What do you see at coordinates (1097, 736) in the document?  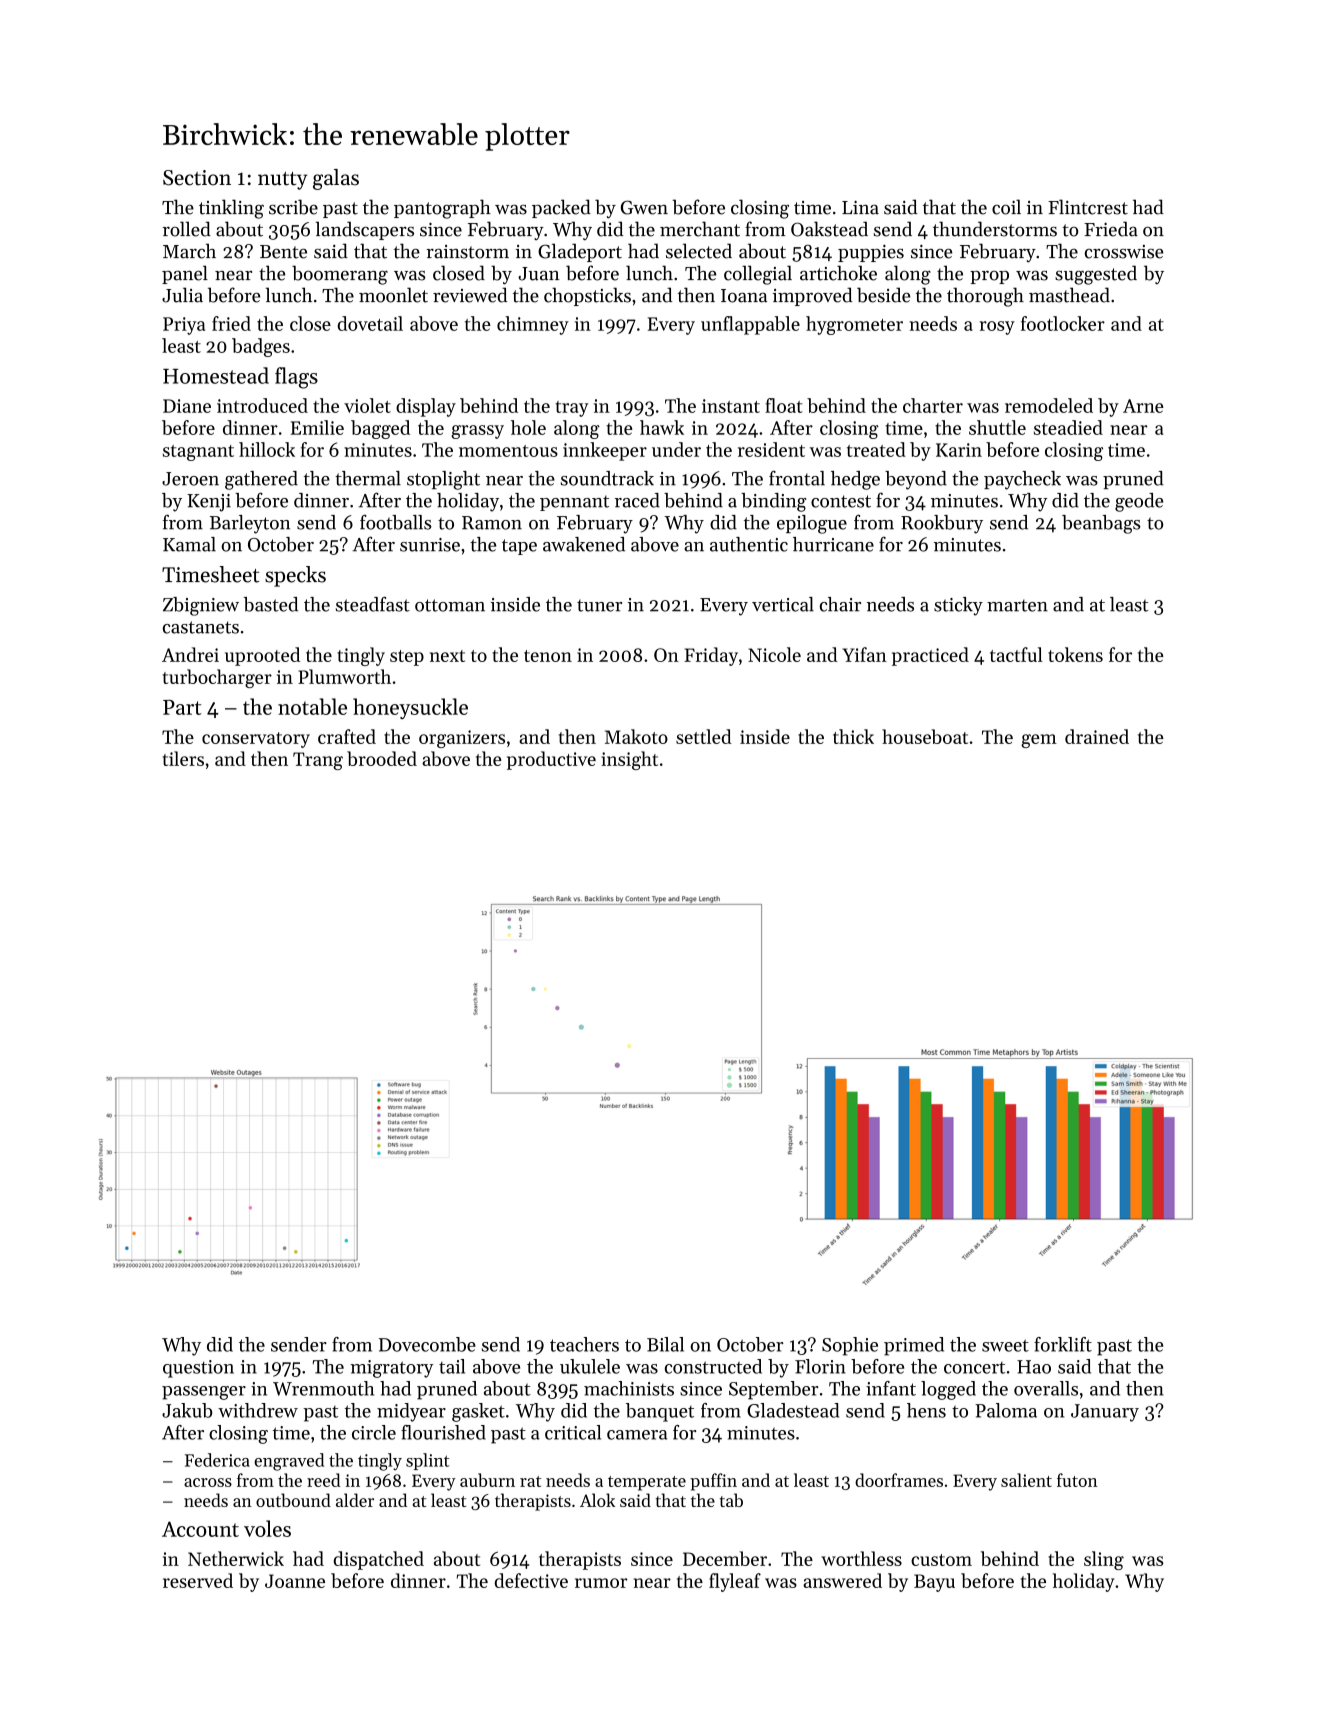 I see `drained` at bounding box center [1097, 736].
